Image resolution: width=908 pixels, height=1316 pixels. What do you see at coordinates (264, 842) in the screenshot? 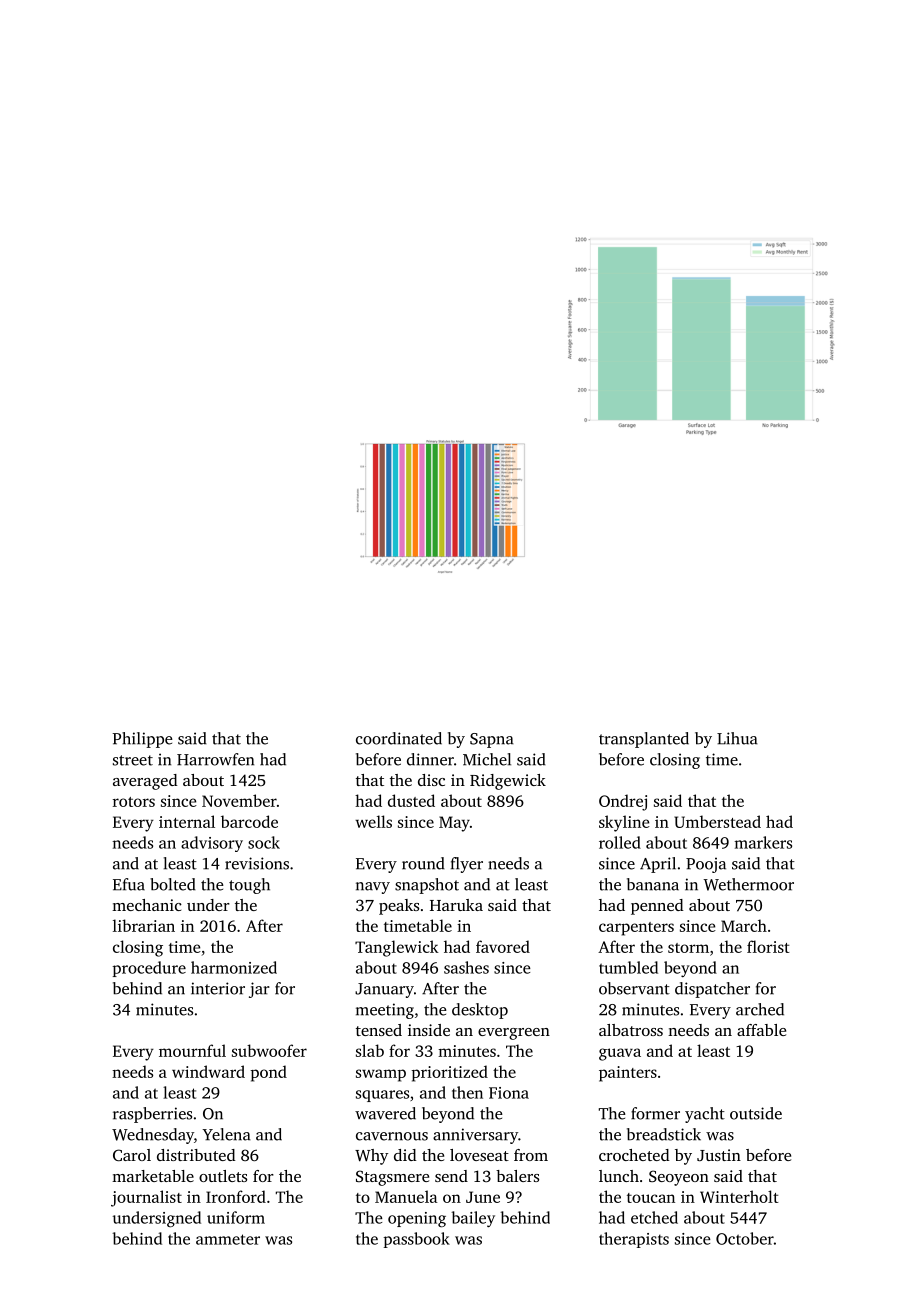
I see `sock` at bounding box center [264, 842].
